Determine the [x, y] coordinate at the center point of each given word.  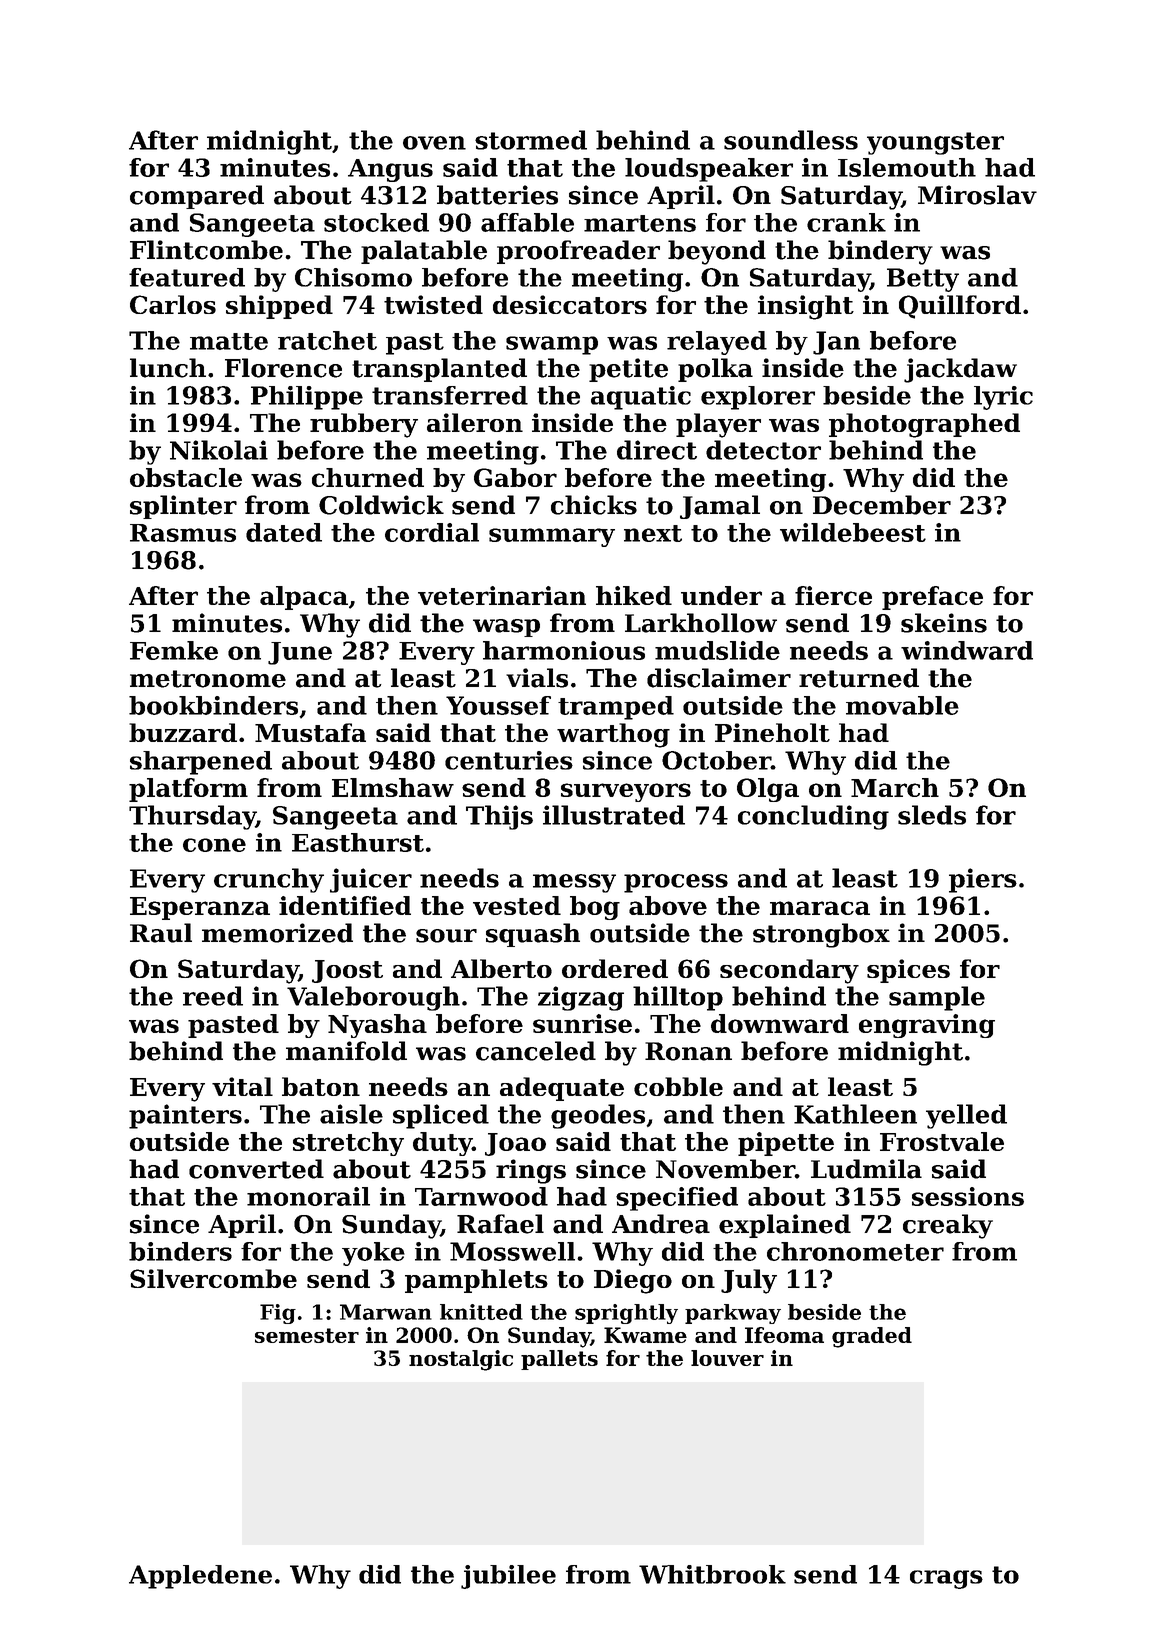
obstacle [186, 477]
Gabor [515, 477]
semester [307, 1335]
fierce [833, 595]
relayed [717, 343]
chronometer [855, 1251]
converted [256, 1169]
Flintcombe [206, 250]
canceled [536, 1051]
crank [846, 222]
